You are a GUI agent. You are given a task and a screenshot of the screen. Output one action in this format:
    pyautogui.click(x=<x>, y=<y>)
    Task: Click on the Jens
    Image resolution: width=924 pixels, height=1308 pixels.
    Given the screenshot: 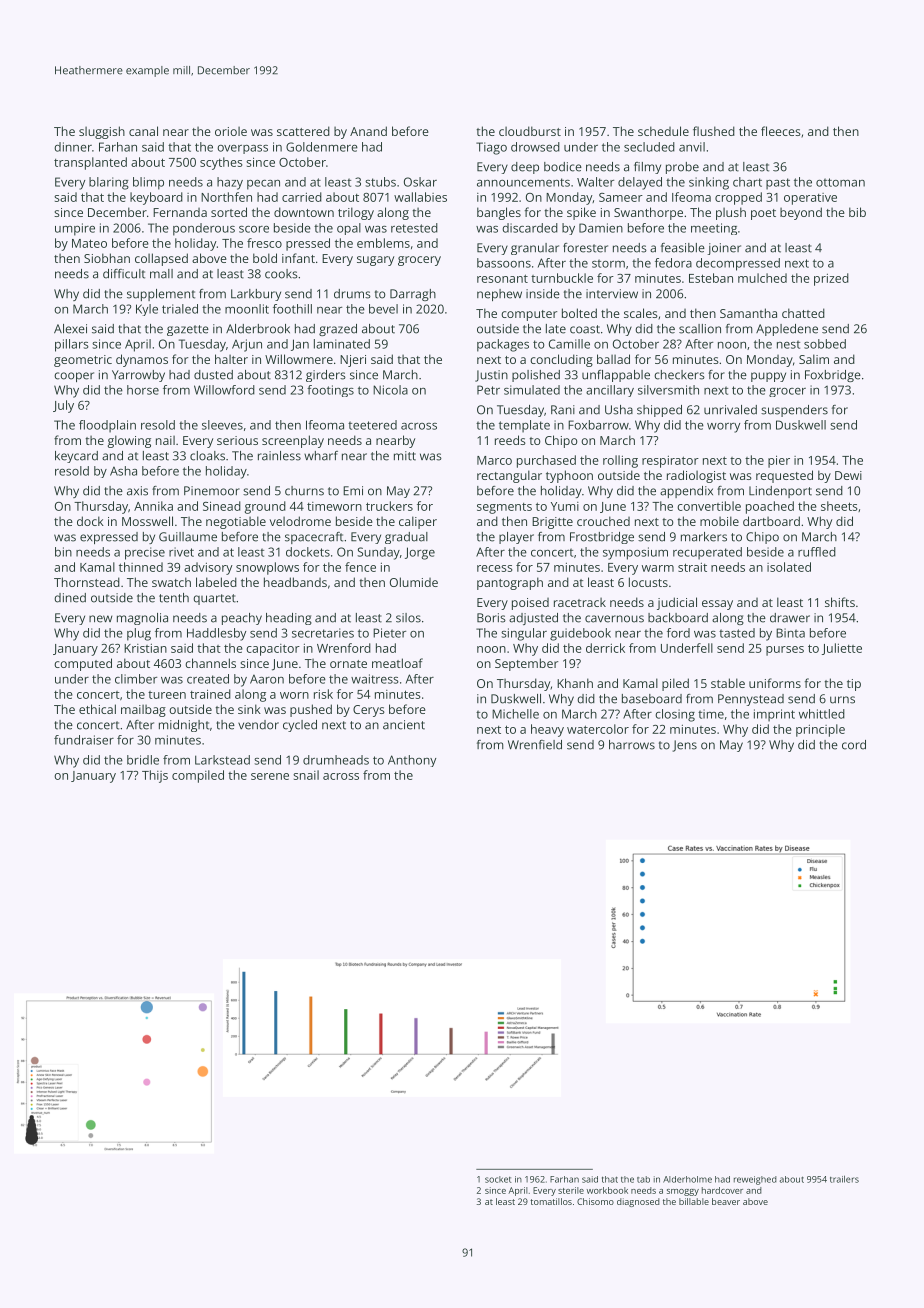 What is the action you would take?
    pyautogui.click(x=685, y=746)
